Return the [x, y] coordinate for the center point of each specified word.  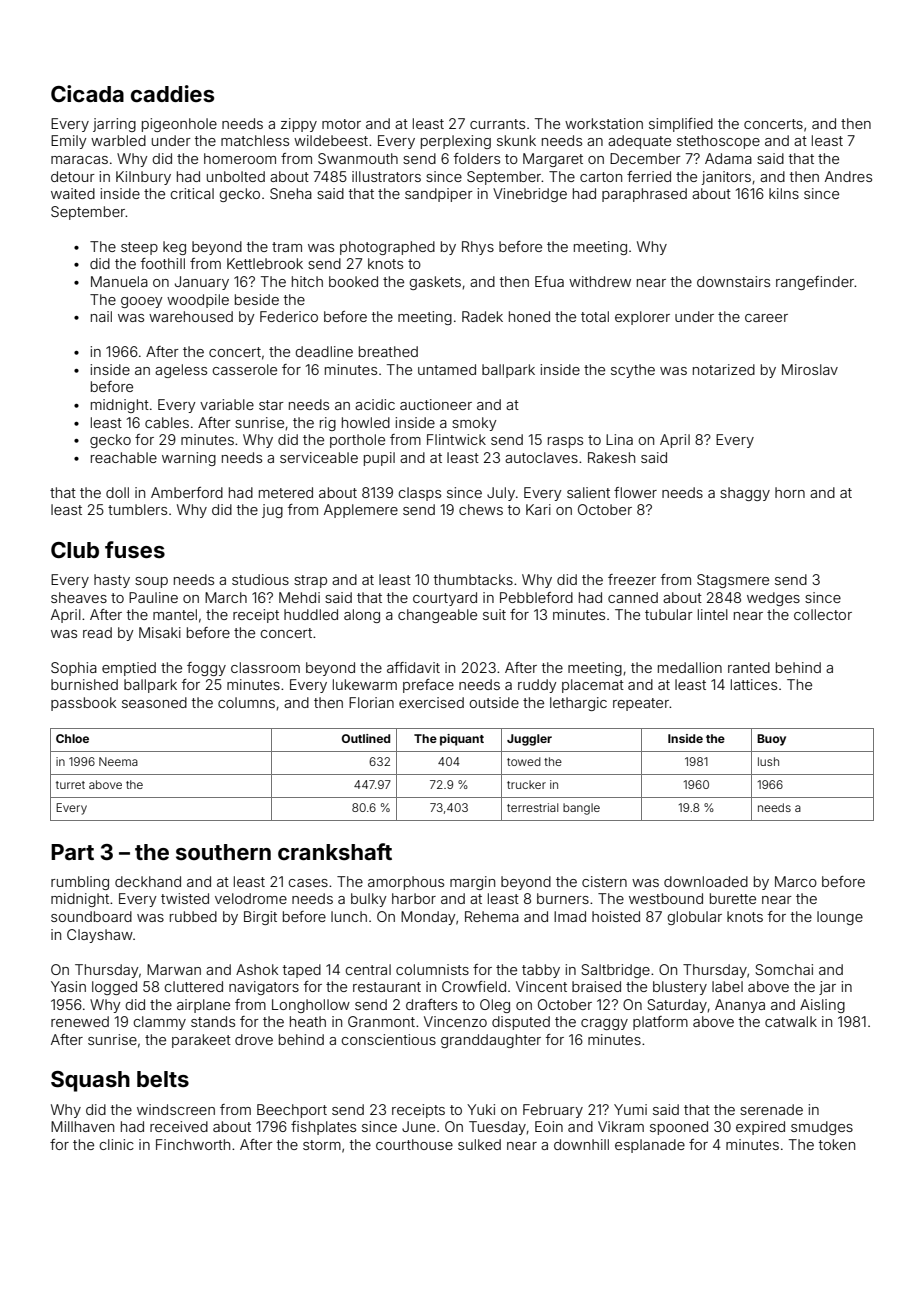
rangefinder [815, 283]
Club [75, 550]
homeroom [240, 158]
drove [254, 1039]
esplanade [650, 1146]
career [766, 318]
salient [588, 492]
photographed [387, 248]
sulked [479, 1144]
